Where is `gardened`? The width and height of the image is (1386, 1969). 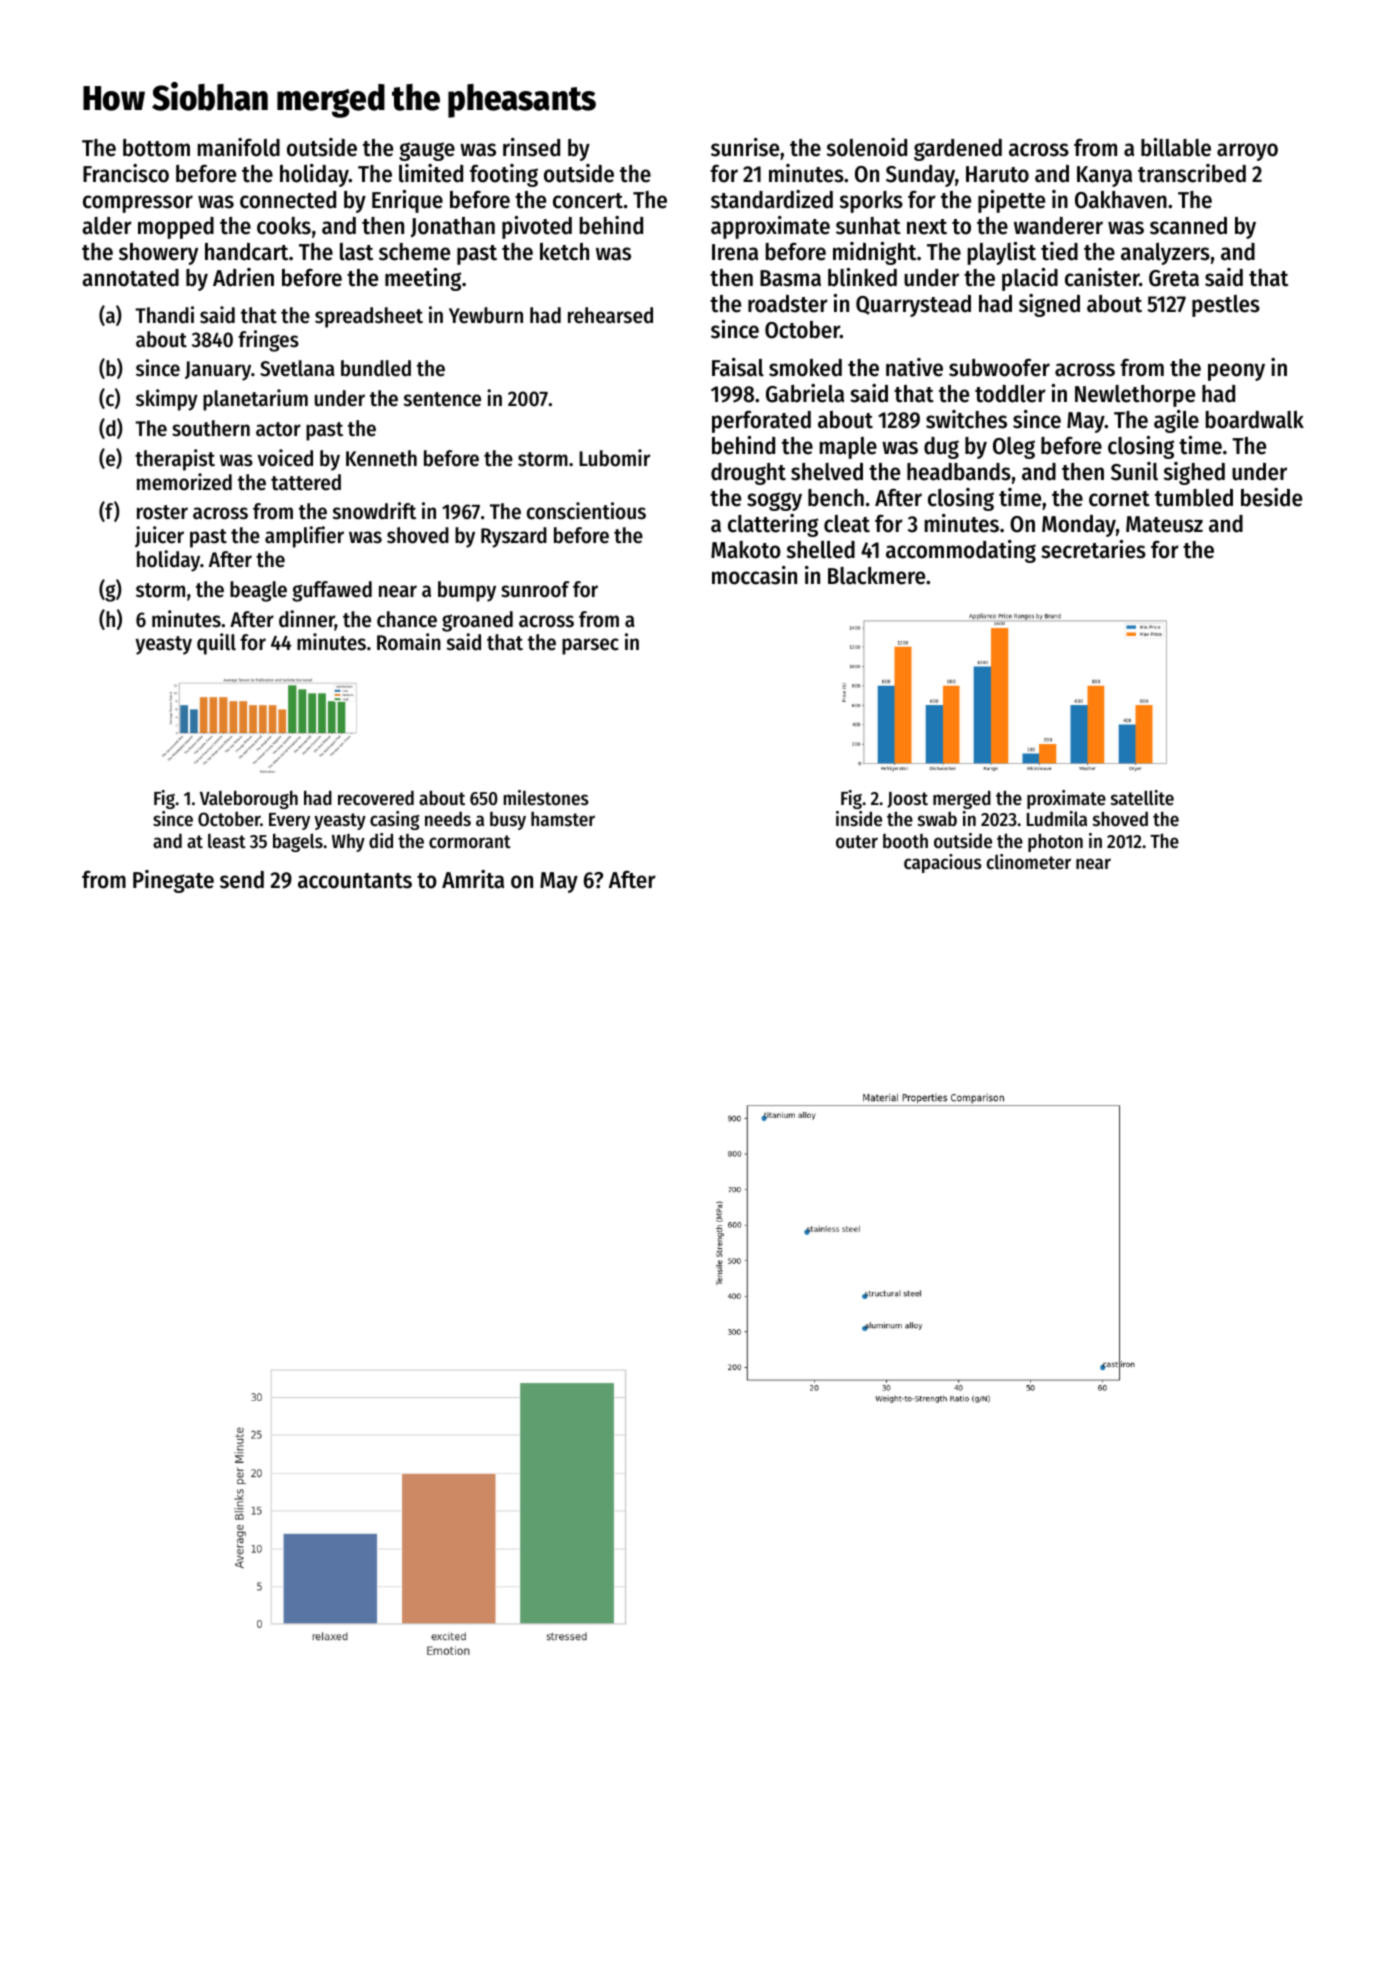 gardened is located at coordinates (958, 150).
